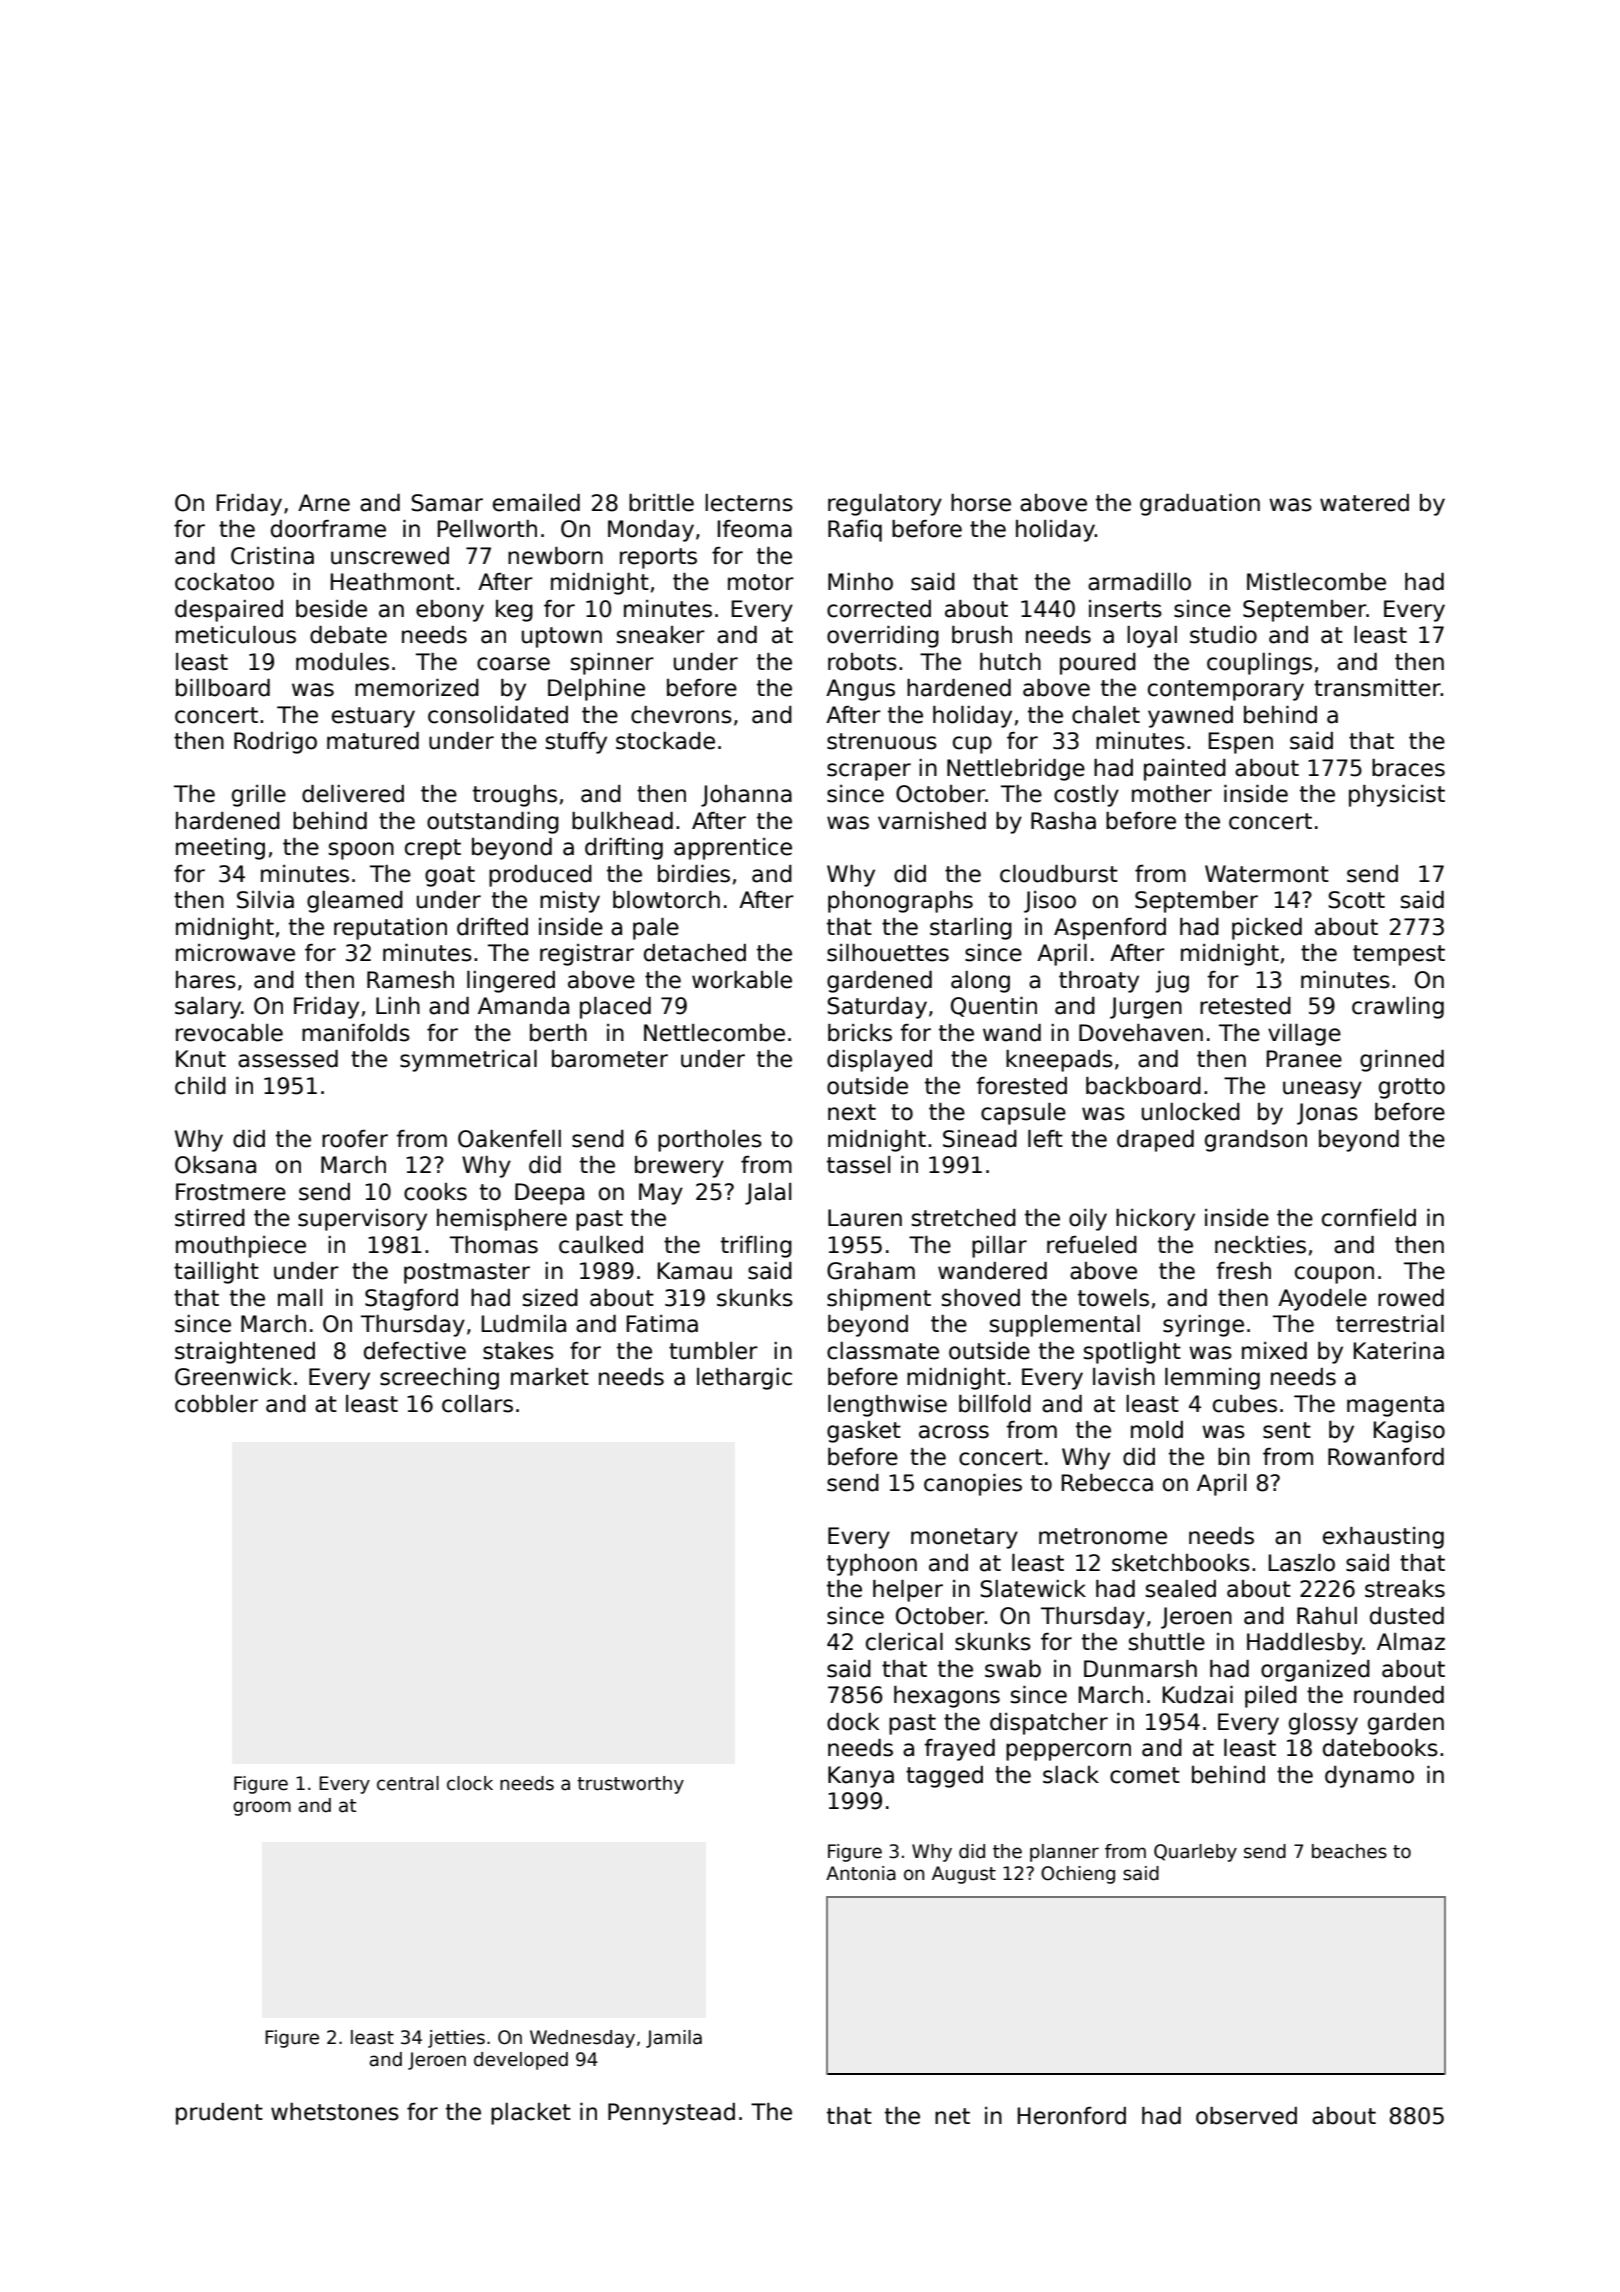  Describe the element at coordinates (888, 953) in the screenshot. I see `silhouettes` at that location.
